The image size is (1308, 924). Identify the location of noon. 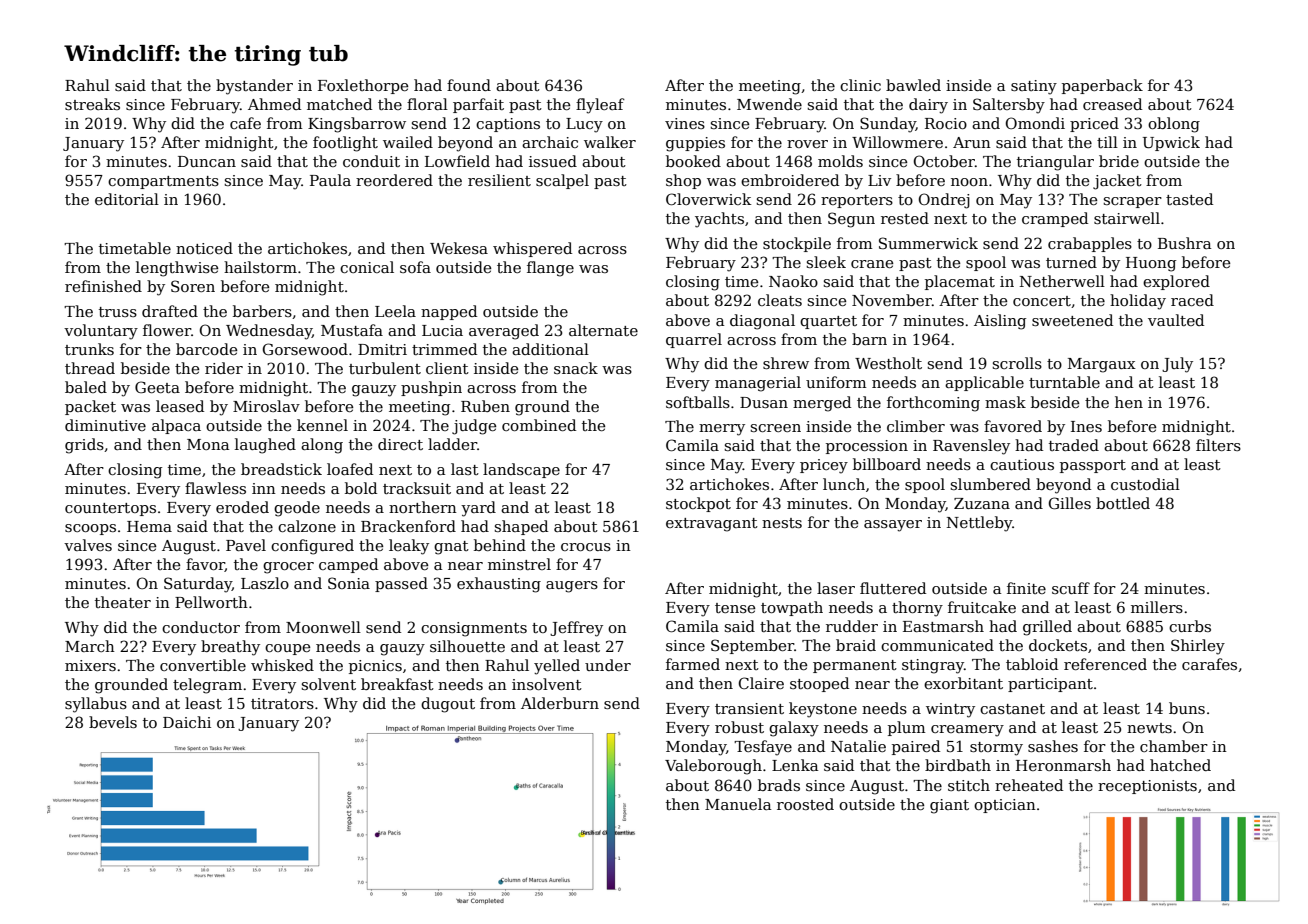
(969, 182).
